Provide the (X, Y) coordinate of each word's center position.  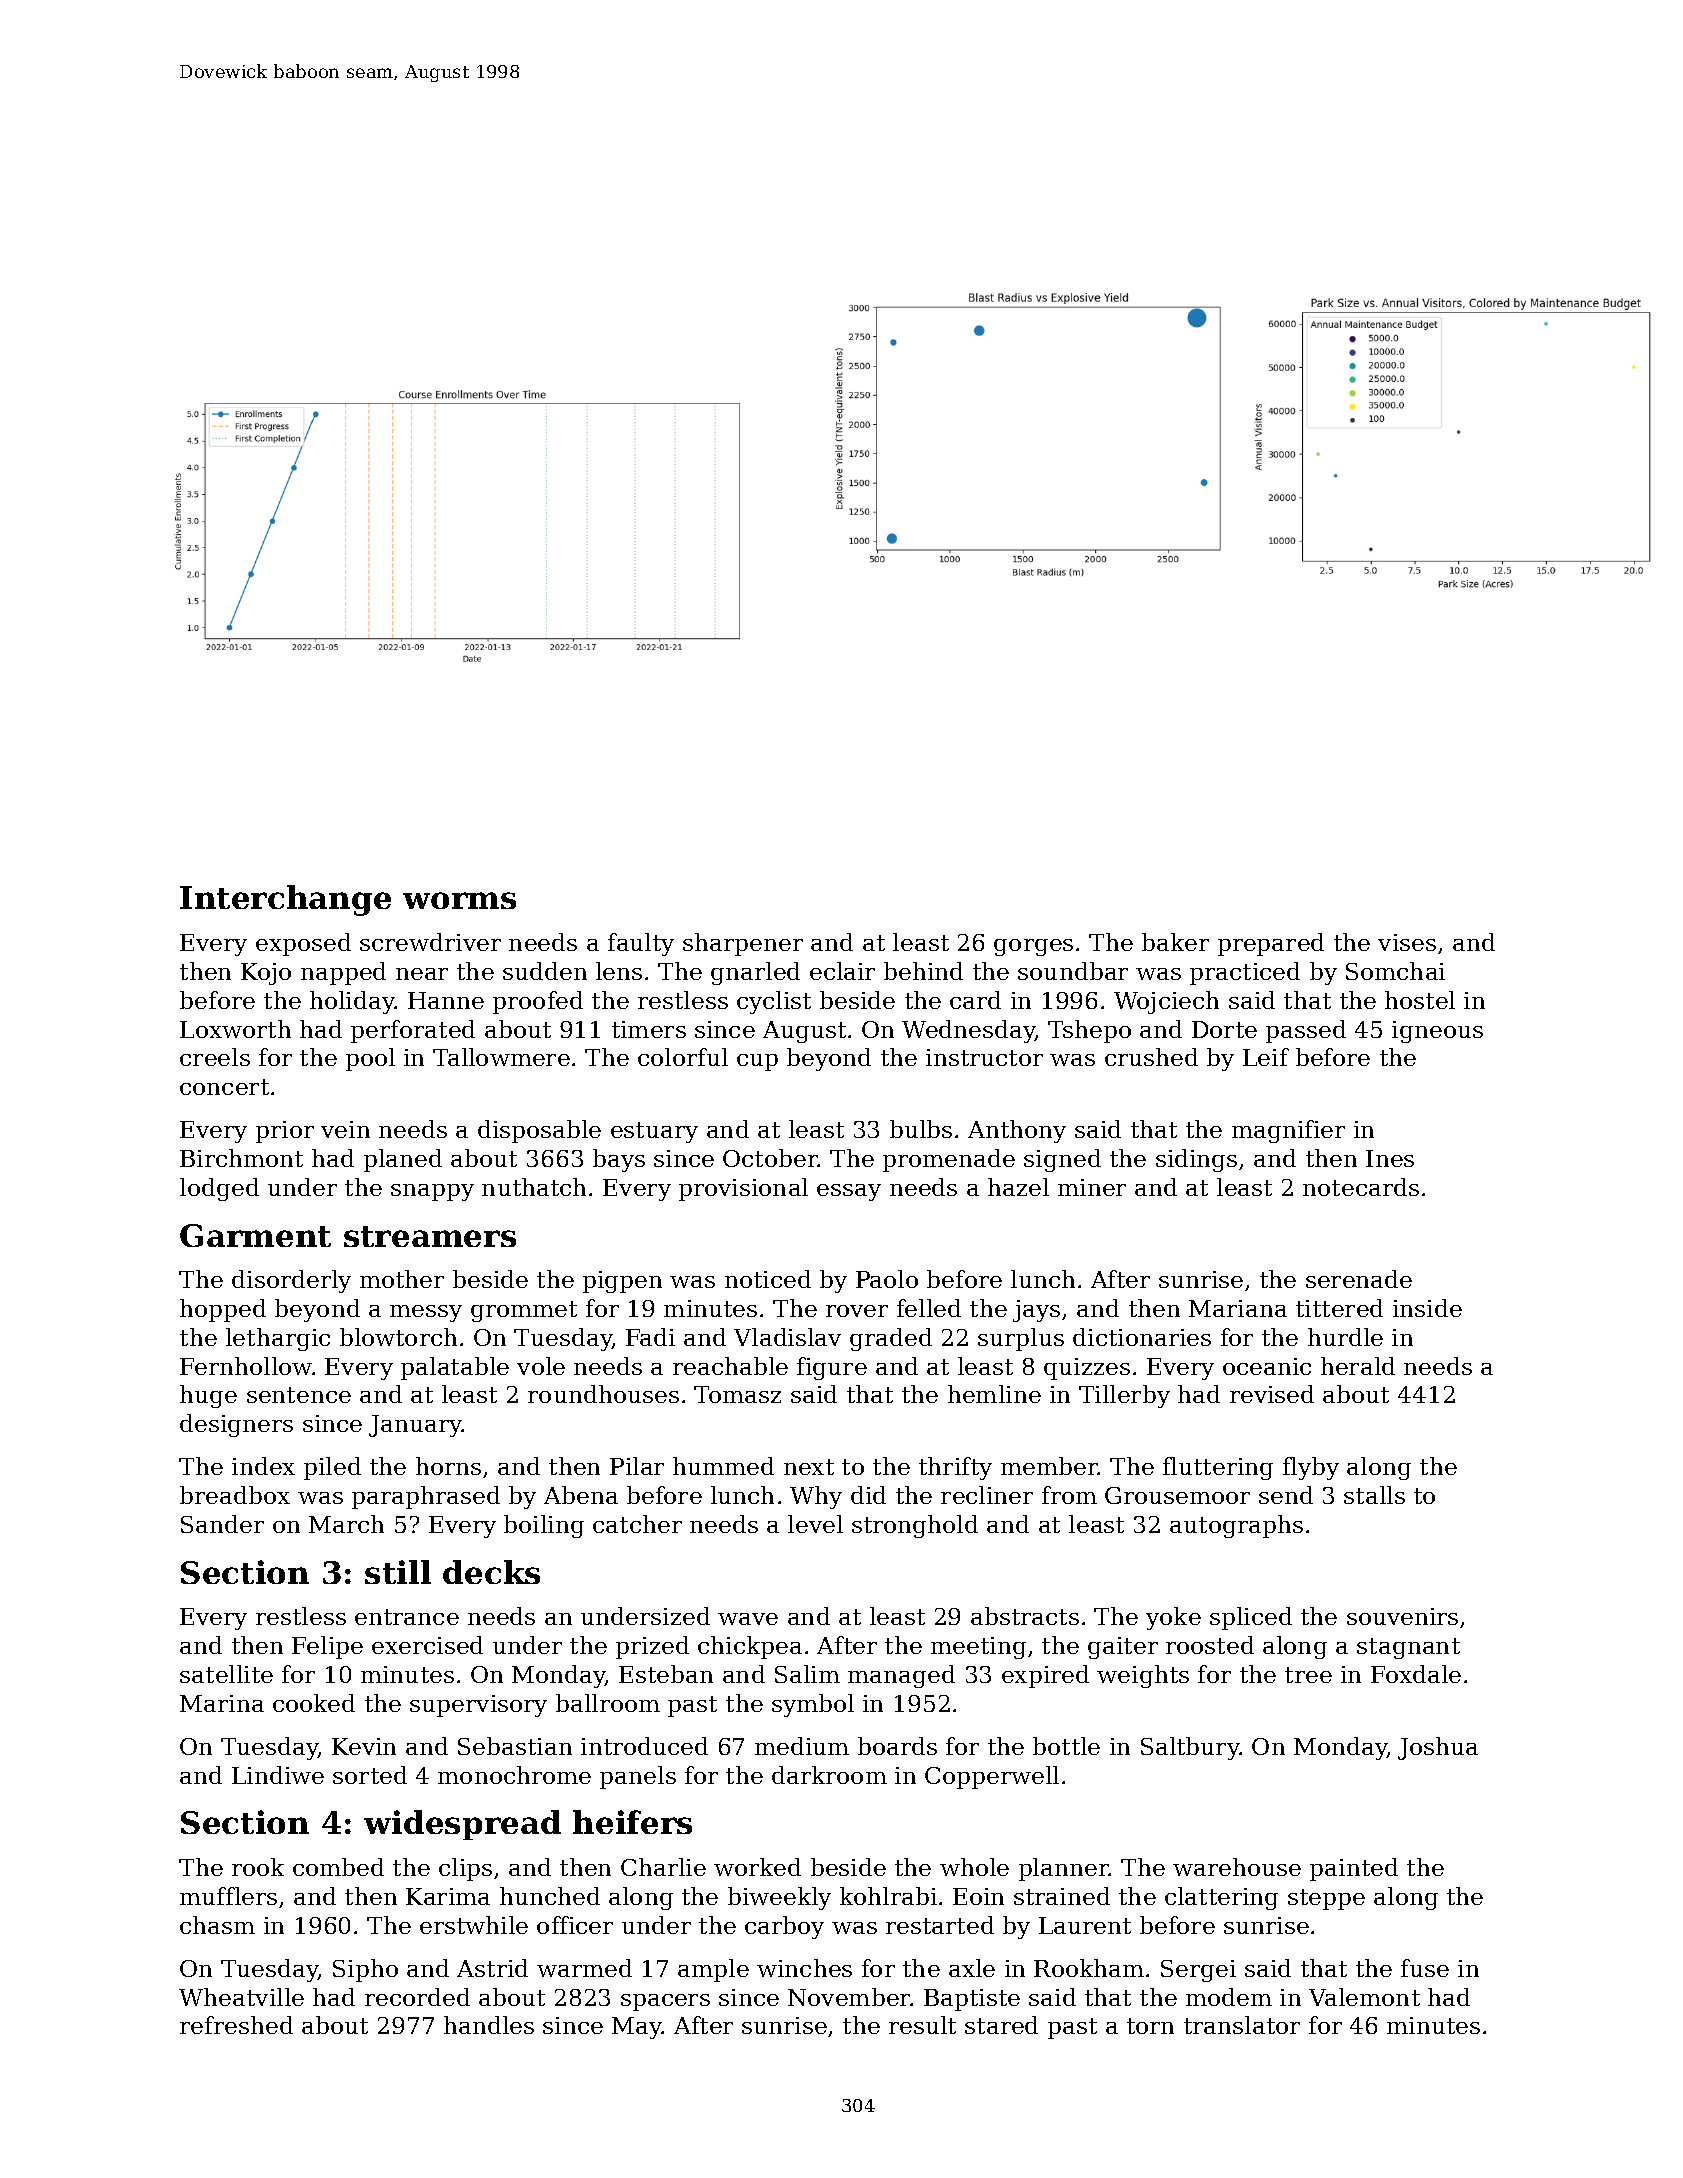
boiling (544, 1526)
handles (489, 2025)
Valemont (1364, 1997)
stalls (1374, 1495)
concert (224, 1087)
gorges (1033, 947)
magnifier (1288, 1131)
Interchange (285, 900)
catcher (637, 1524)
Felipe (327, 1647)
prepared (1271, 944)
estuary (654, 1132)
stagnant (1408, 1648)
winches (804, 1968)
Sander (222, 1524)
